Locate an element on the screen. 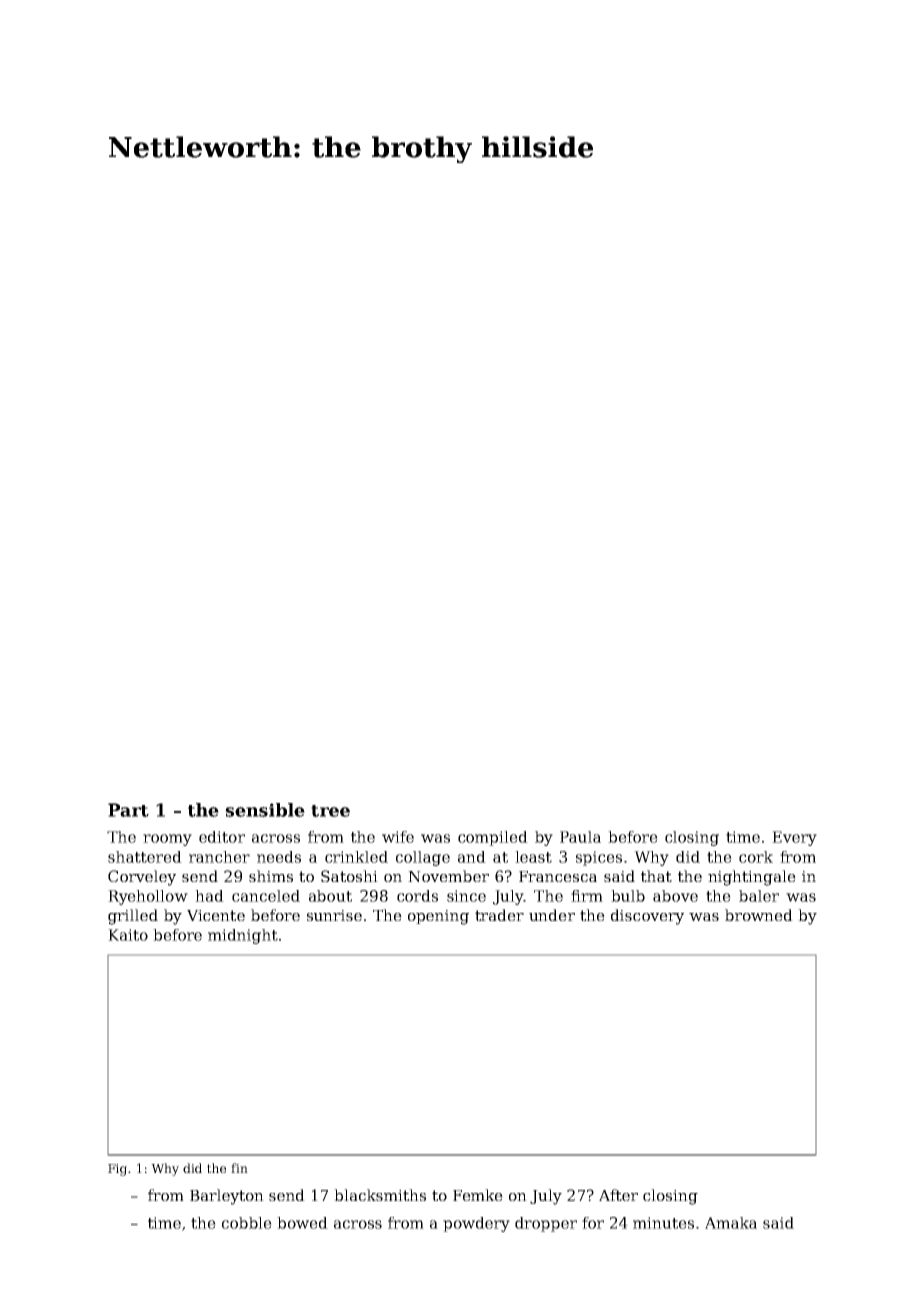  dropper is located at coordinates (546, 1224).
